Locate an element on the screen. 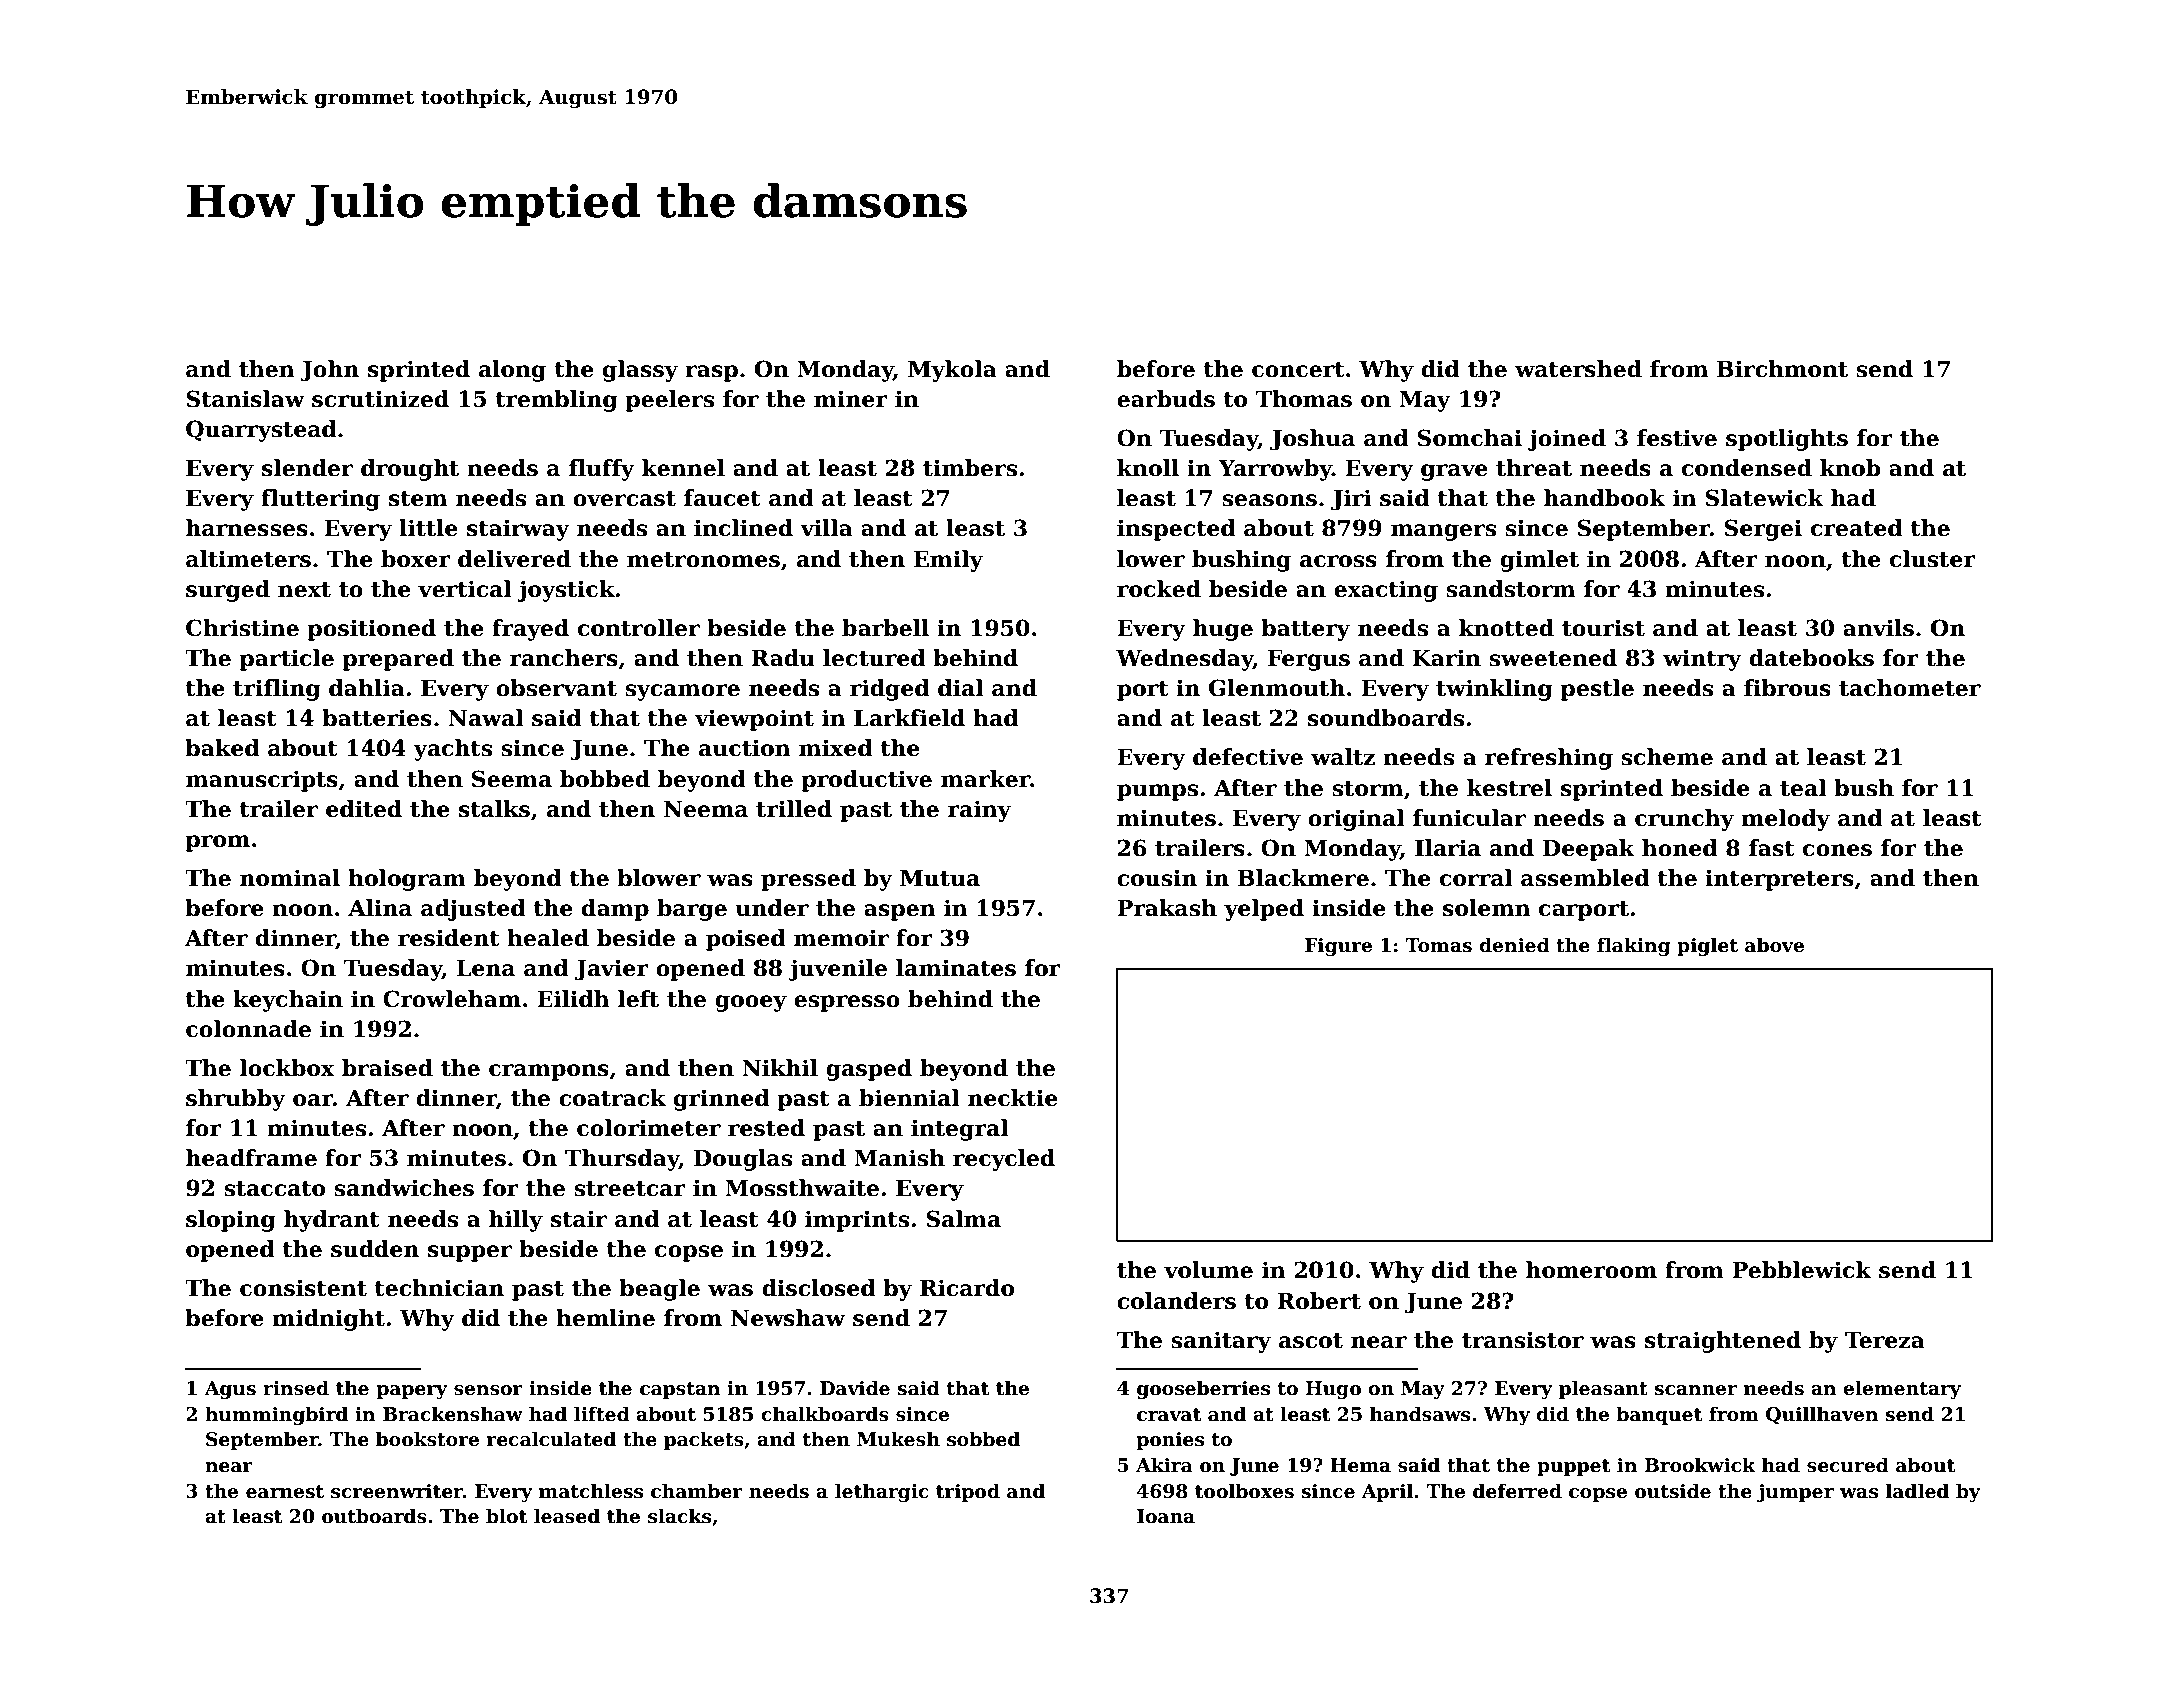  straightened is located at coordinates (1723, 1342).
